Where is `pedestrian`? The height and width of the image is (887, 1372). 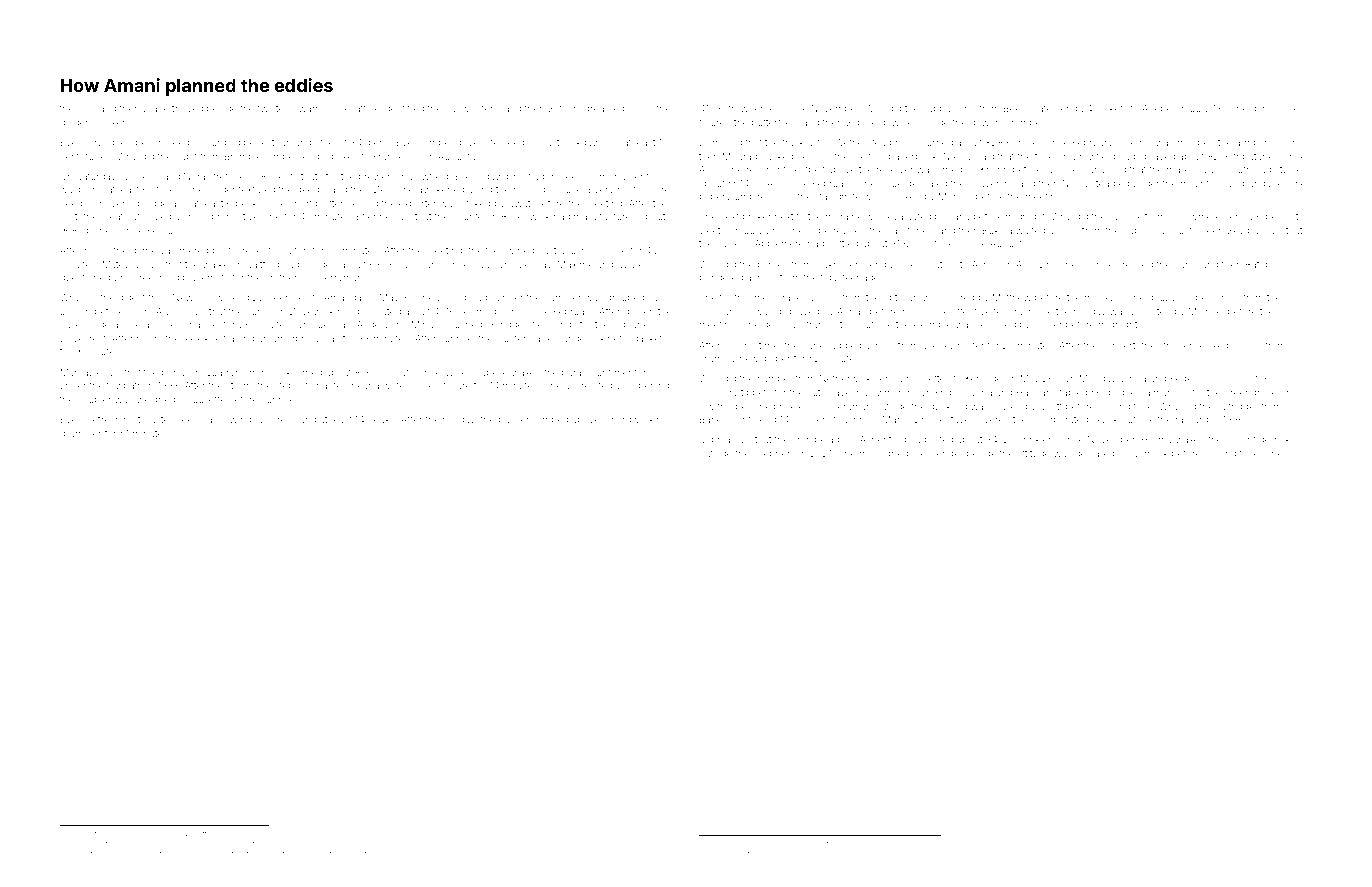 pedestrian is located at coordinates (267, 143).
